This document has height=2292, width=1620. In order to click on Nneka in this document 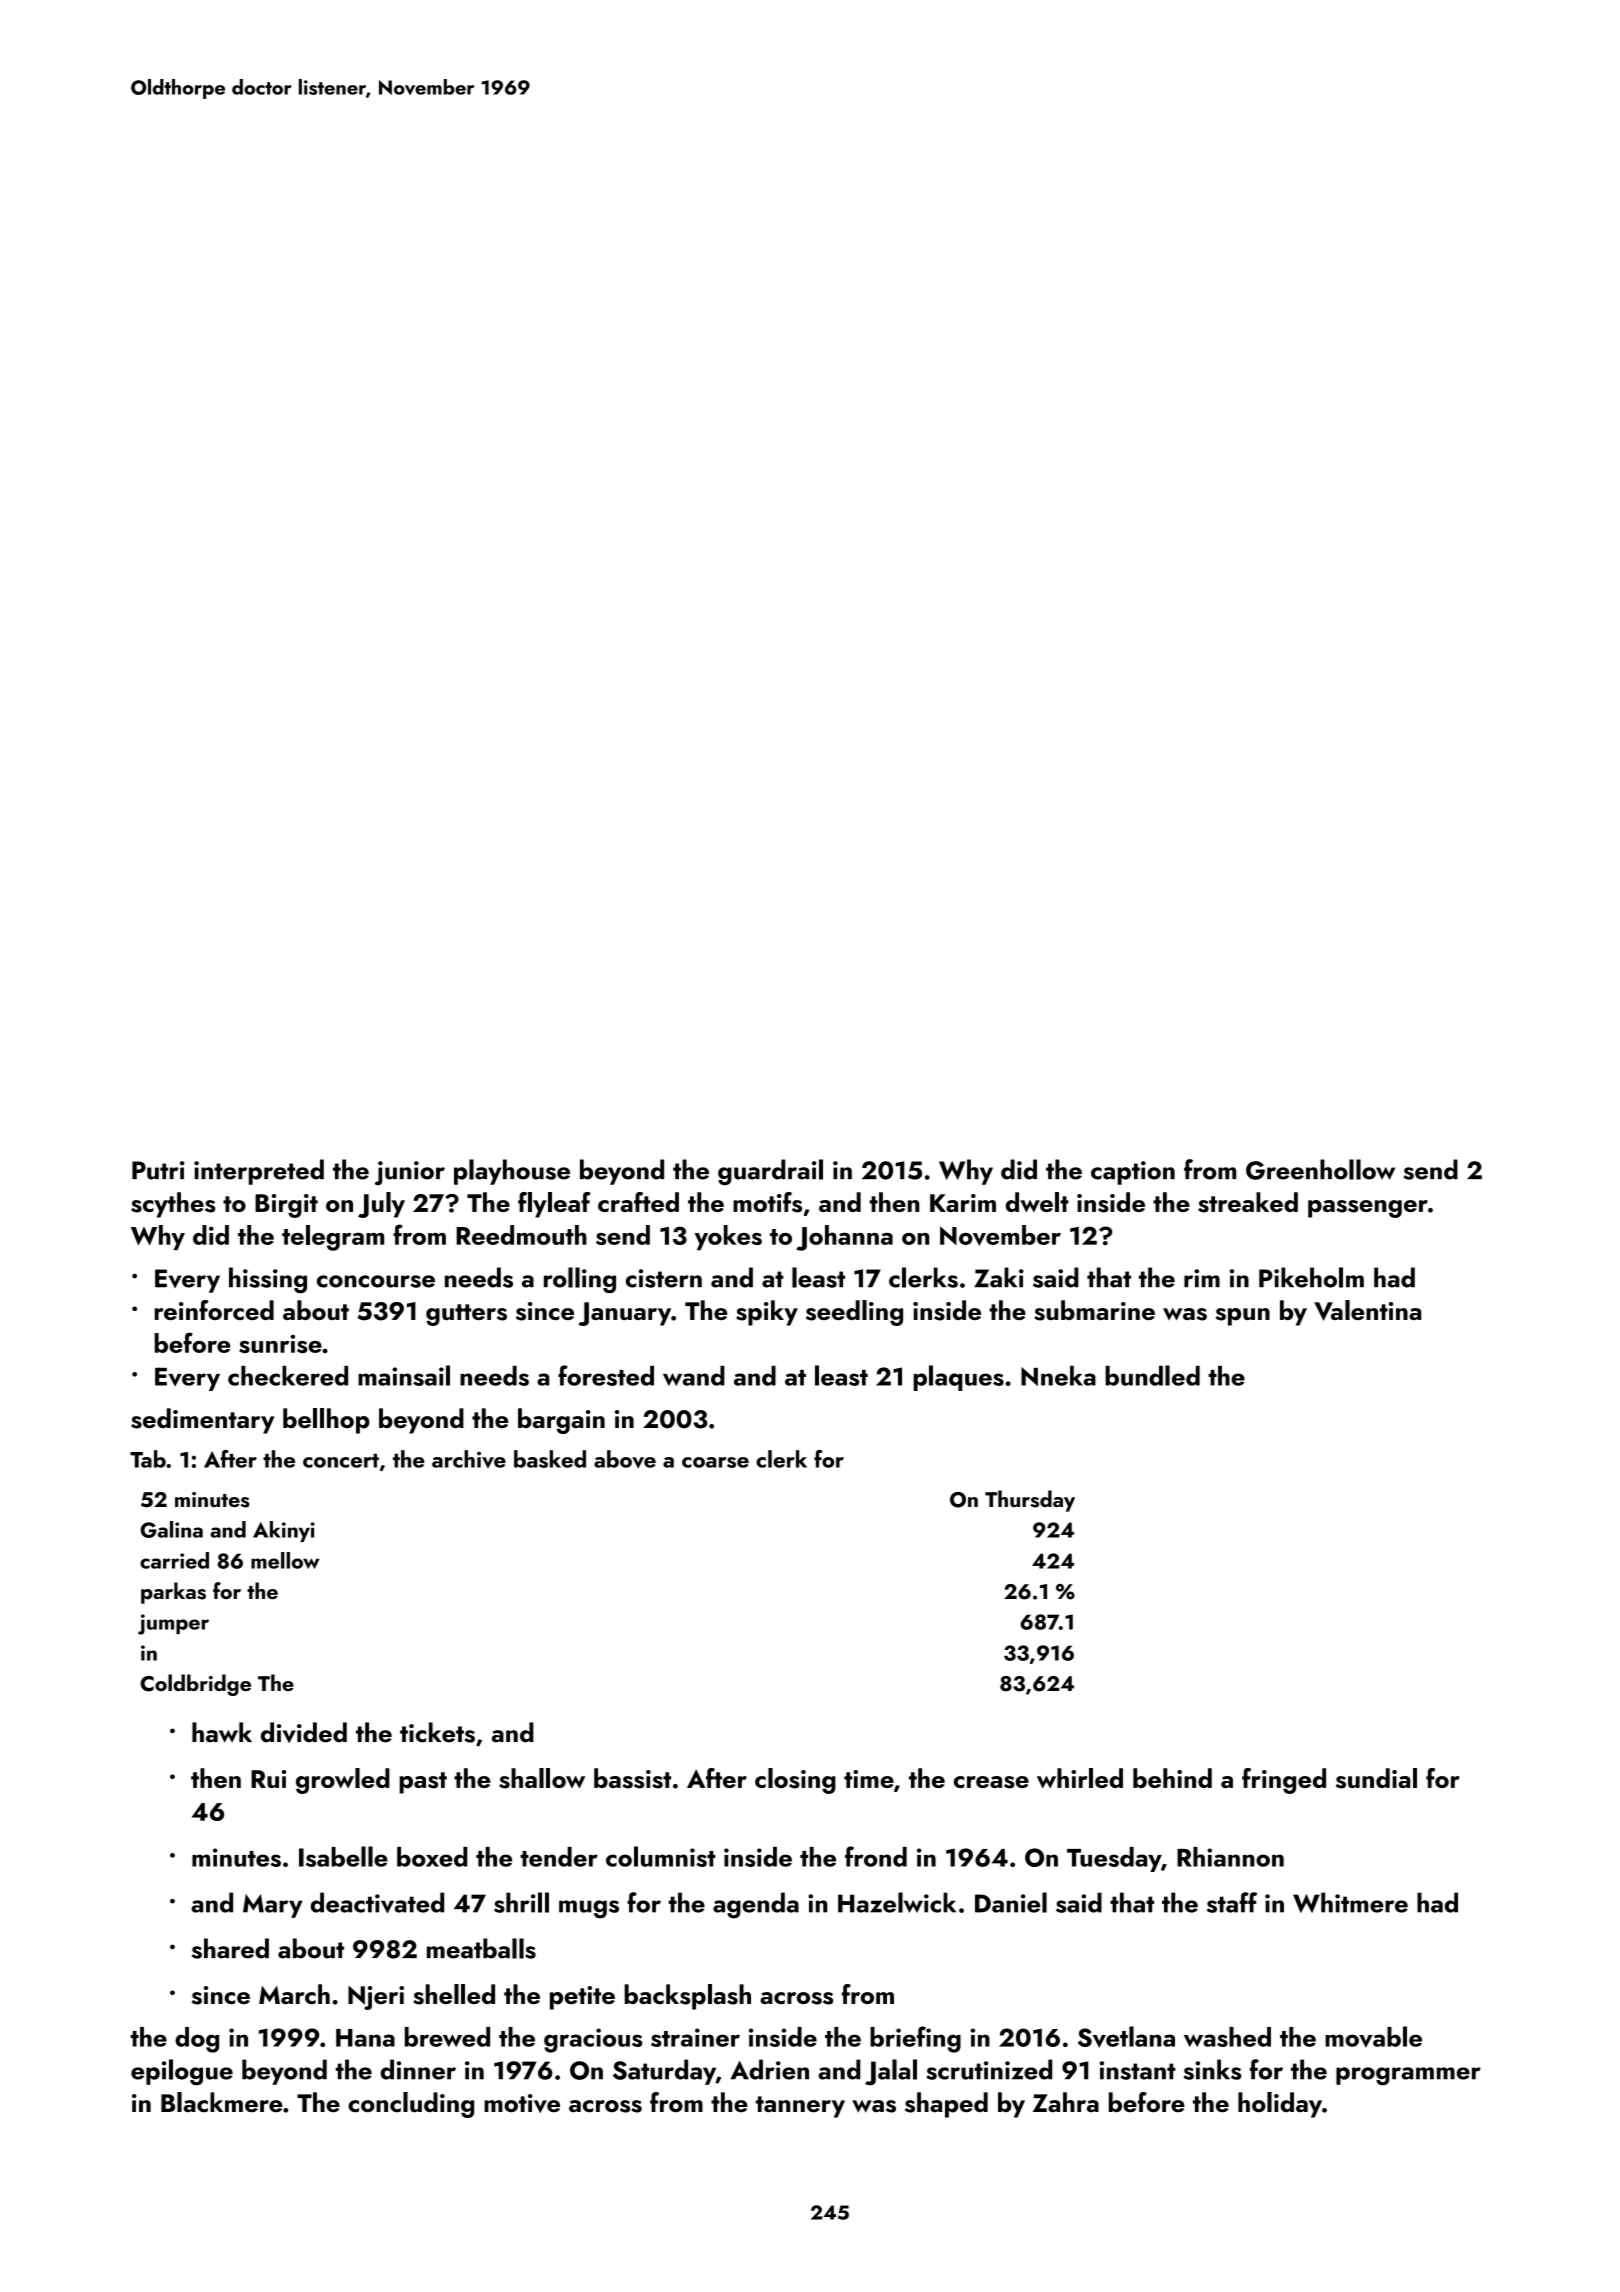, I will do `click(1058, 1376)`.
